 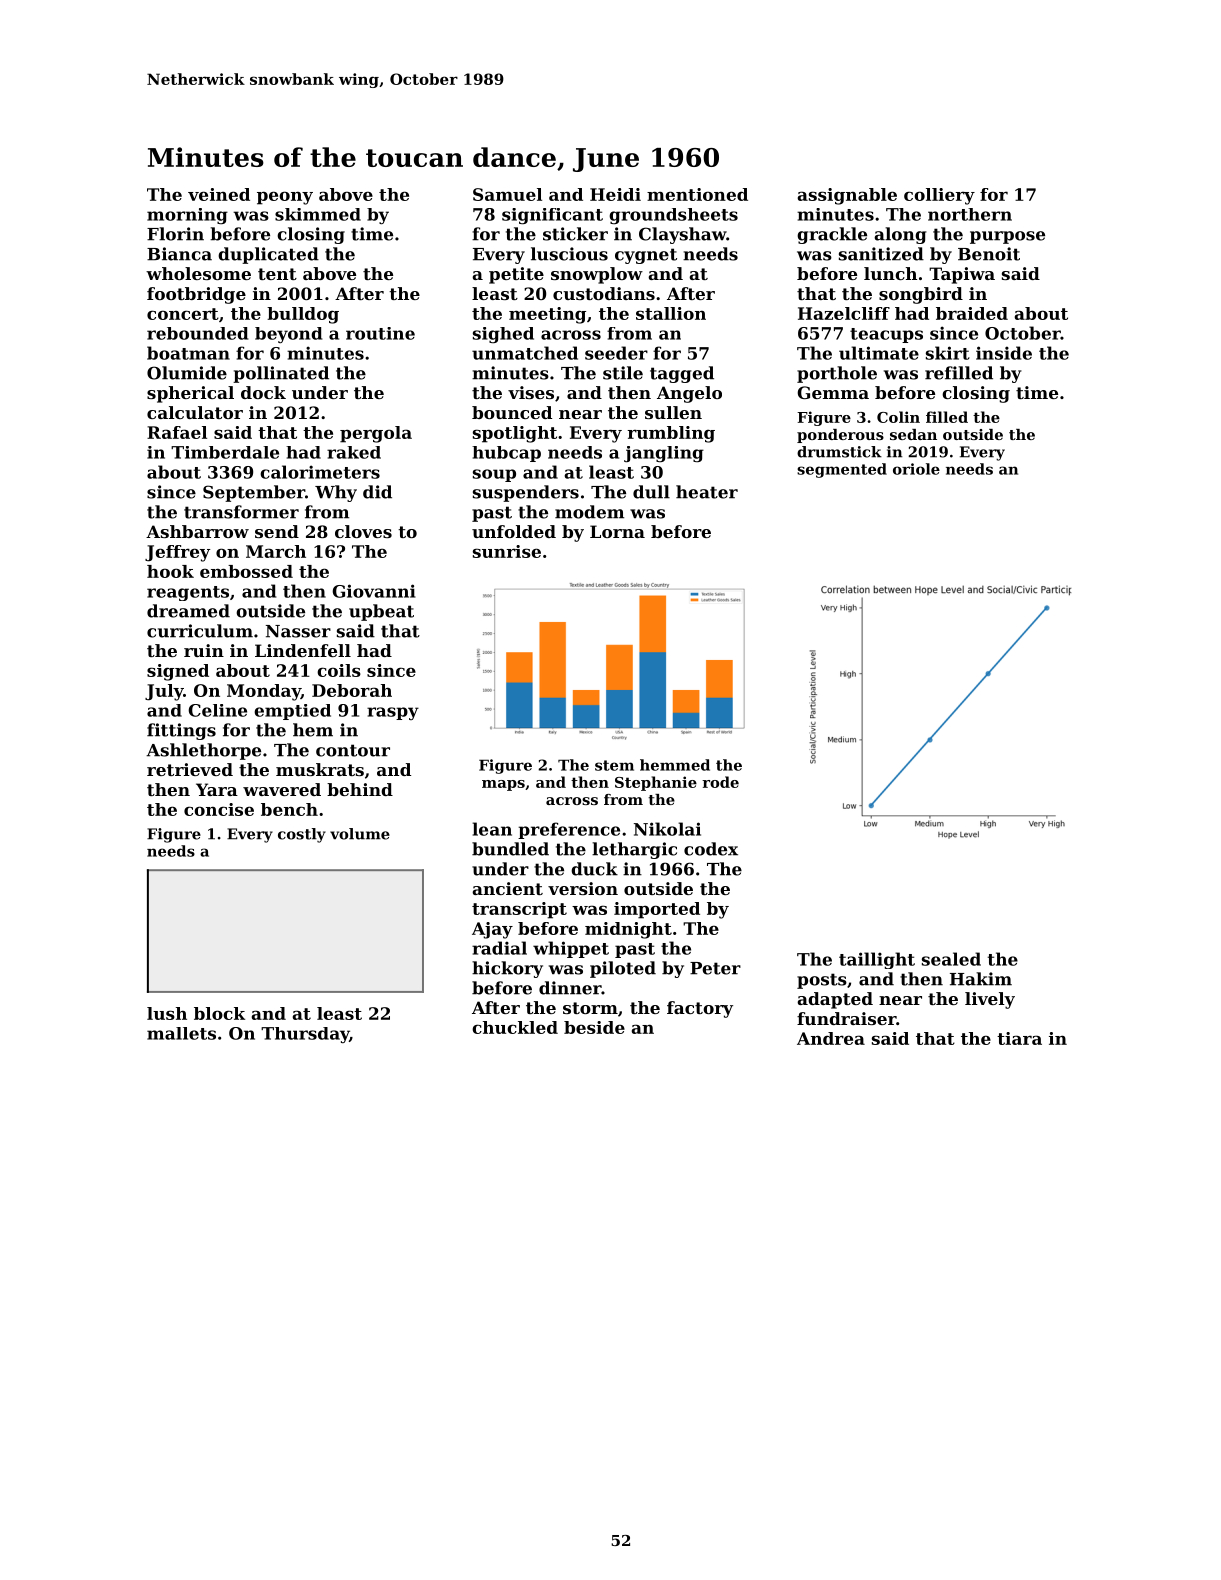 I want to click on rumbling, so click(x=671, y=434).
